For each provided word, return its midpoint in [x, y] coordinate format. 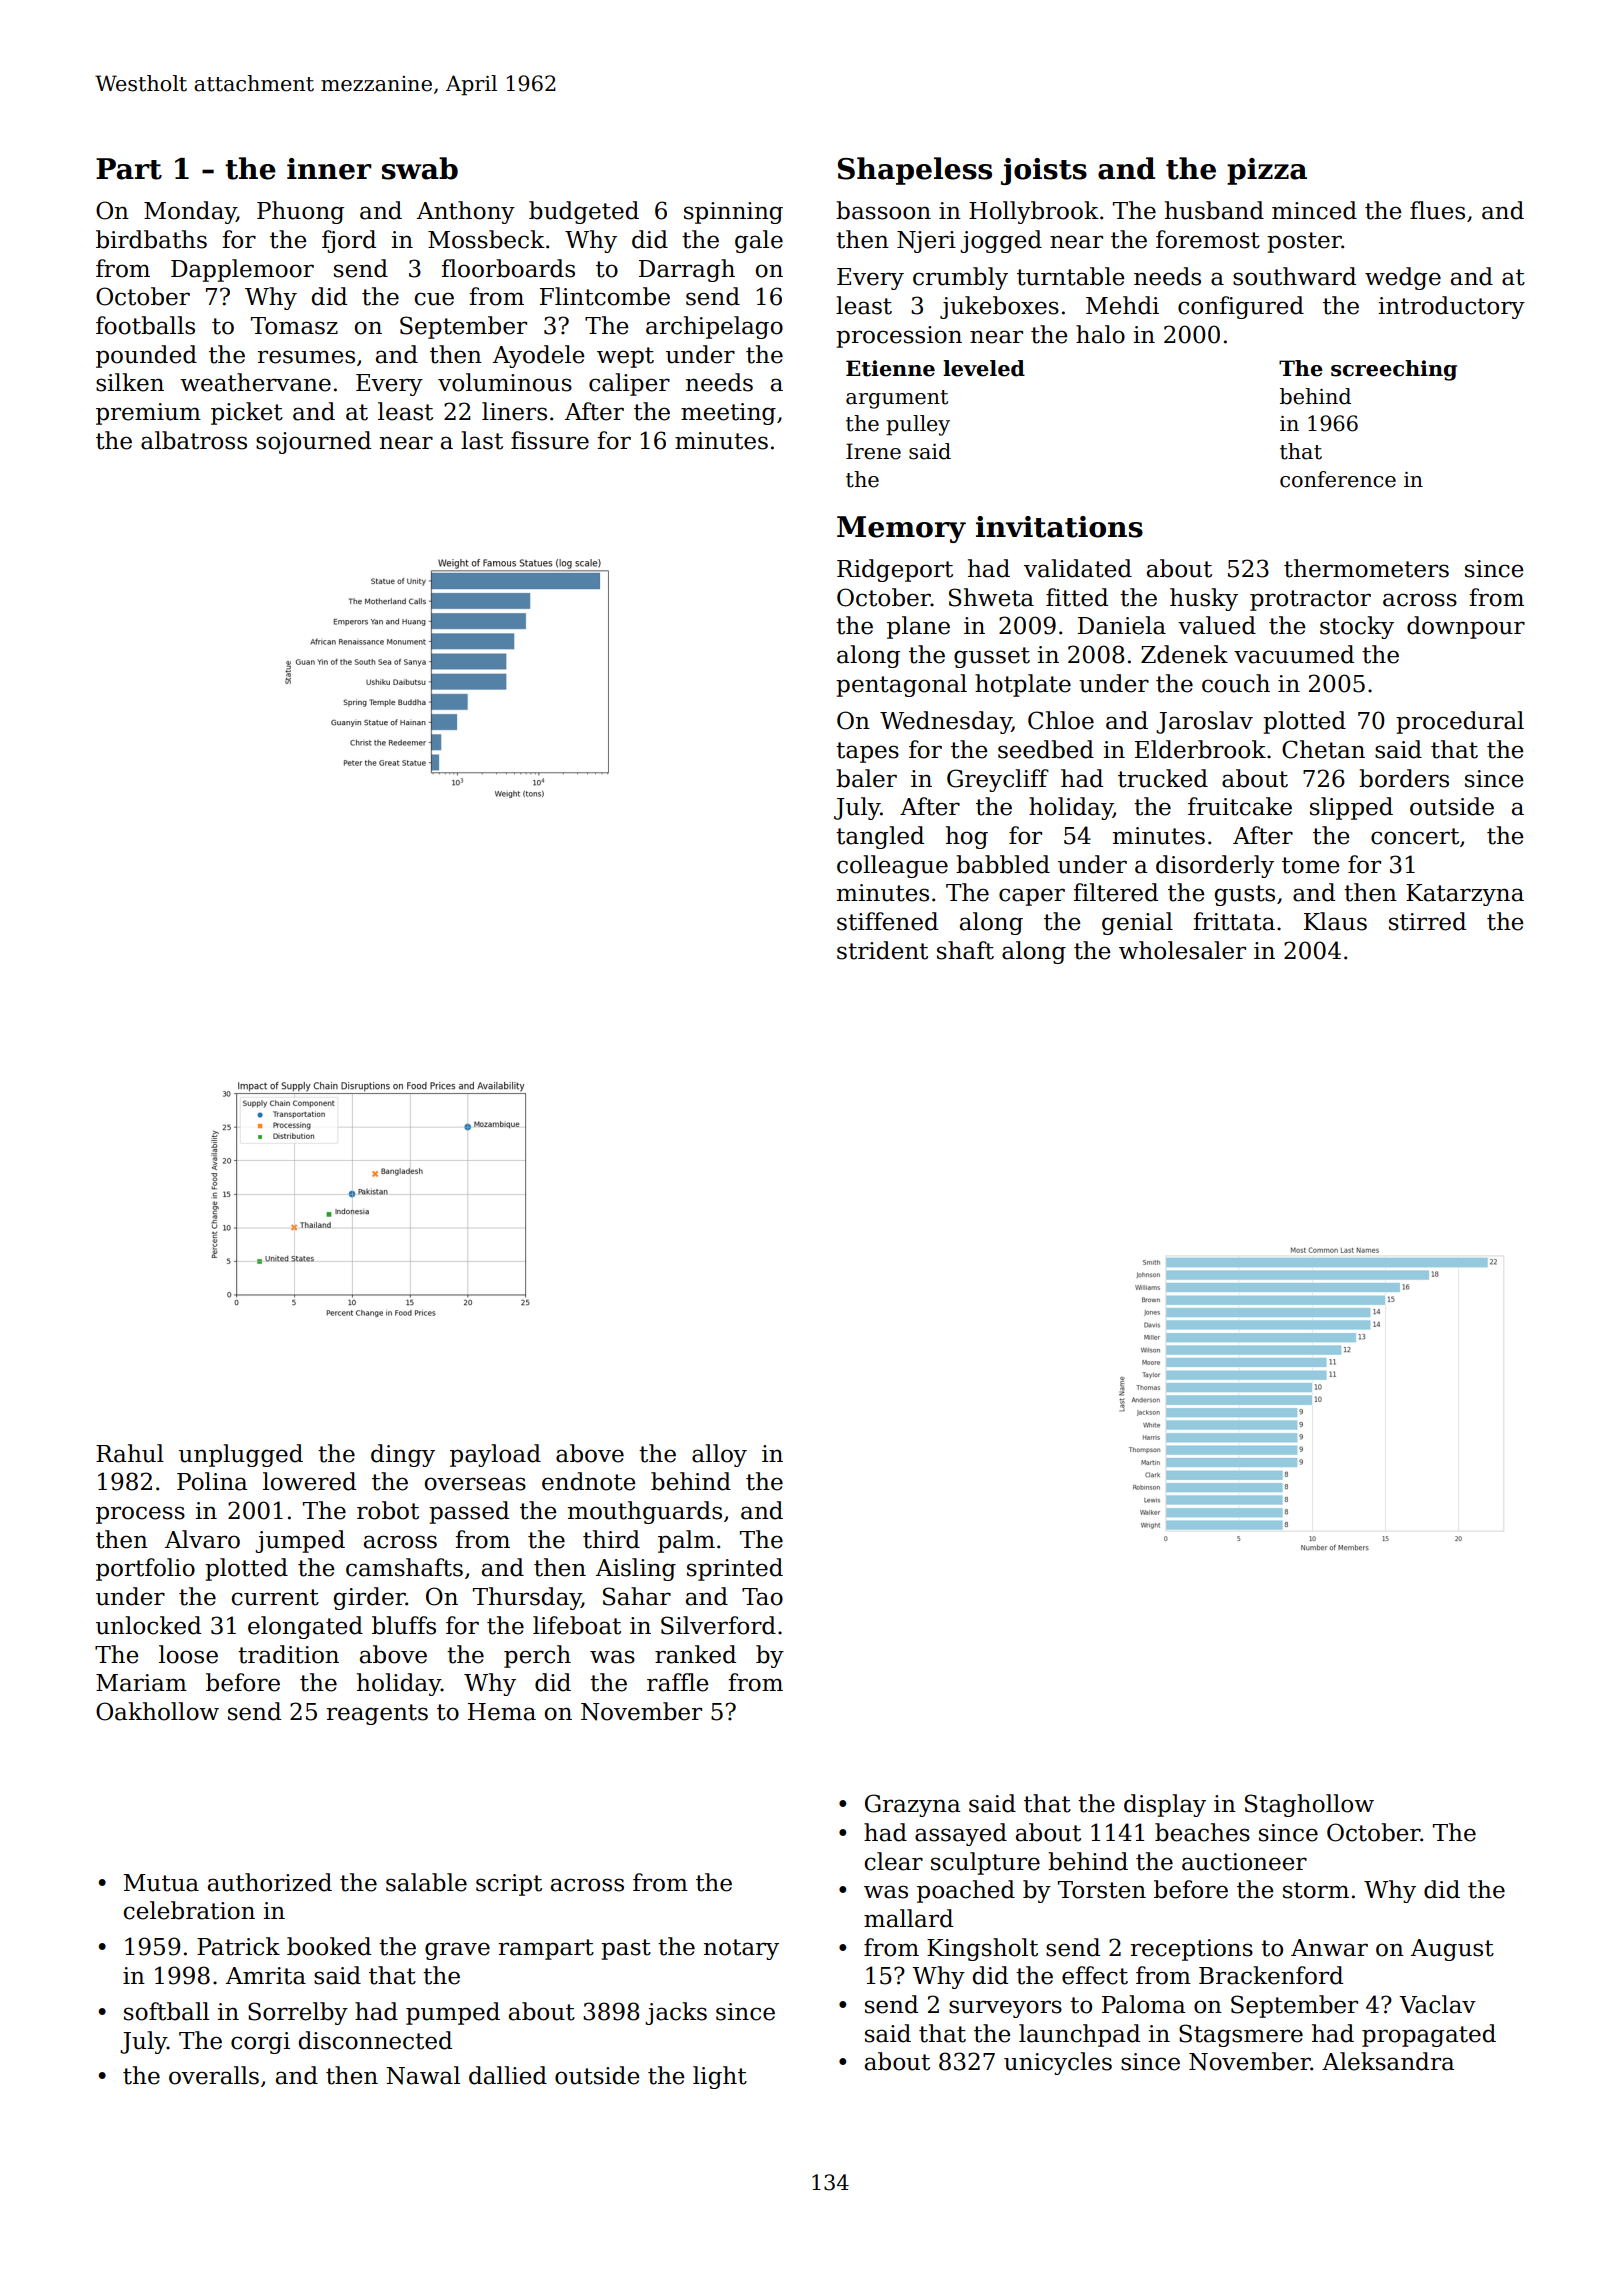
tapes [867, 752]
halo [1100, 334]
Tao [762, 1597]
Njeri [926, 242]
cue [434, 299]
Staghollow [1309, 1805]
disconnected [375, 2040]
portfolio [145, 1569]
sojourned [313, 442]
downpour [1466, 627]
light [720, 2077]
